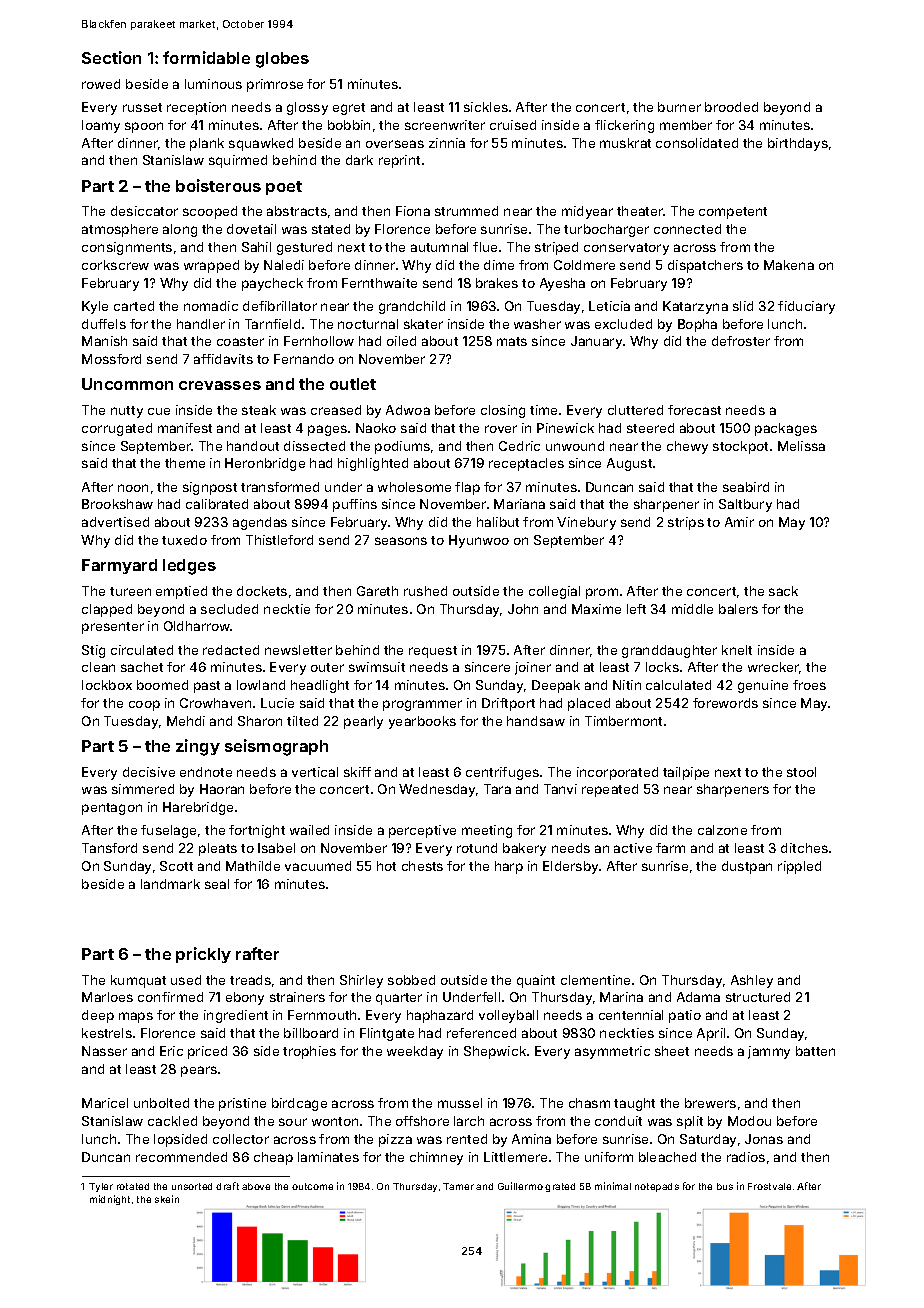  What do you see at coordinates (206, 57) in the page?
I see `formidable` at bounding box center [206, 57].
